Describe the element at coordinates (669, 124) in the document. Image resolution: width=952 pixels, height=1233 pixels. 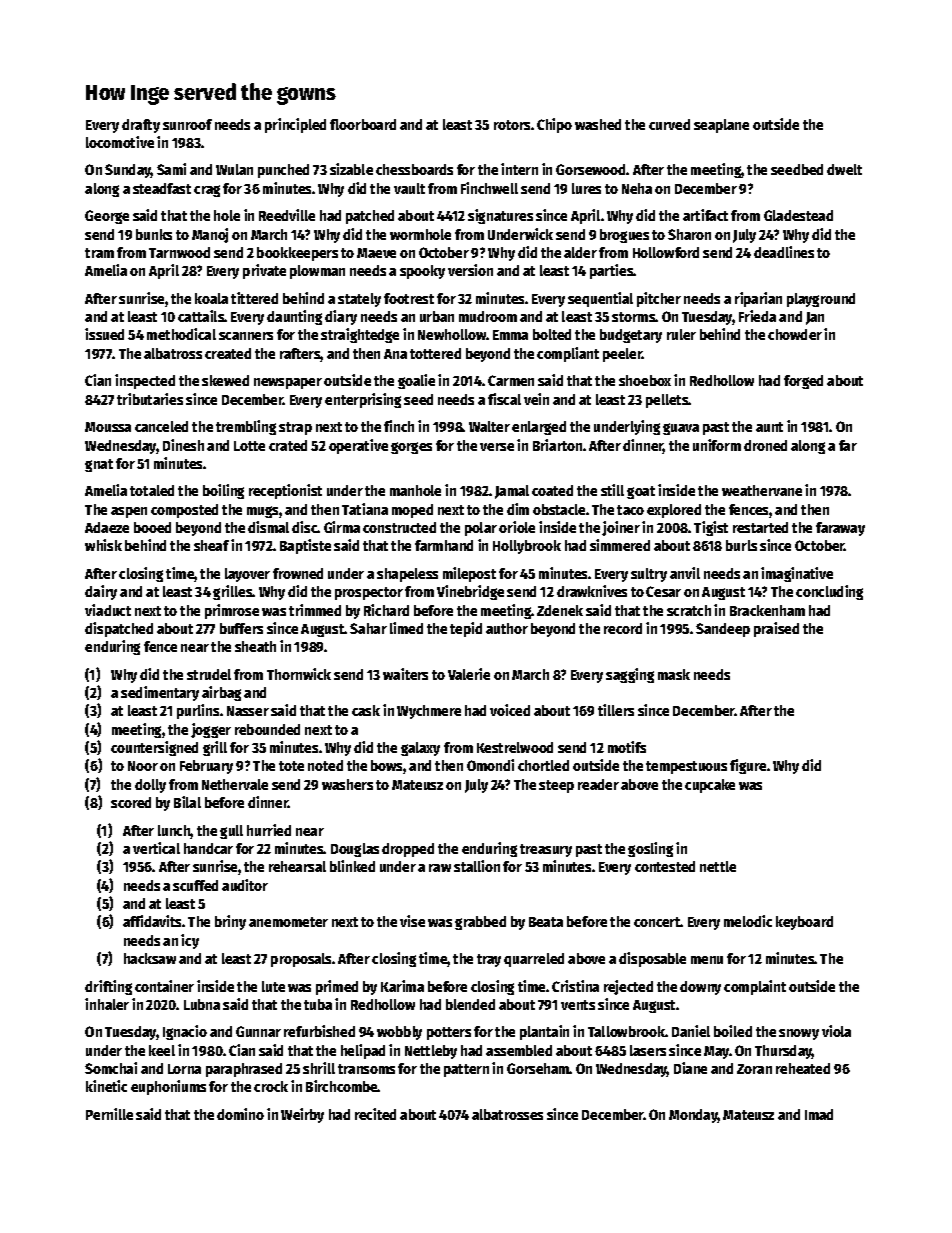
I see `curved` at that location.
